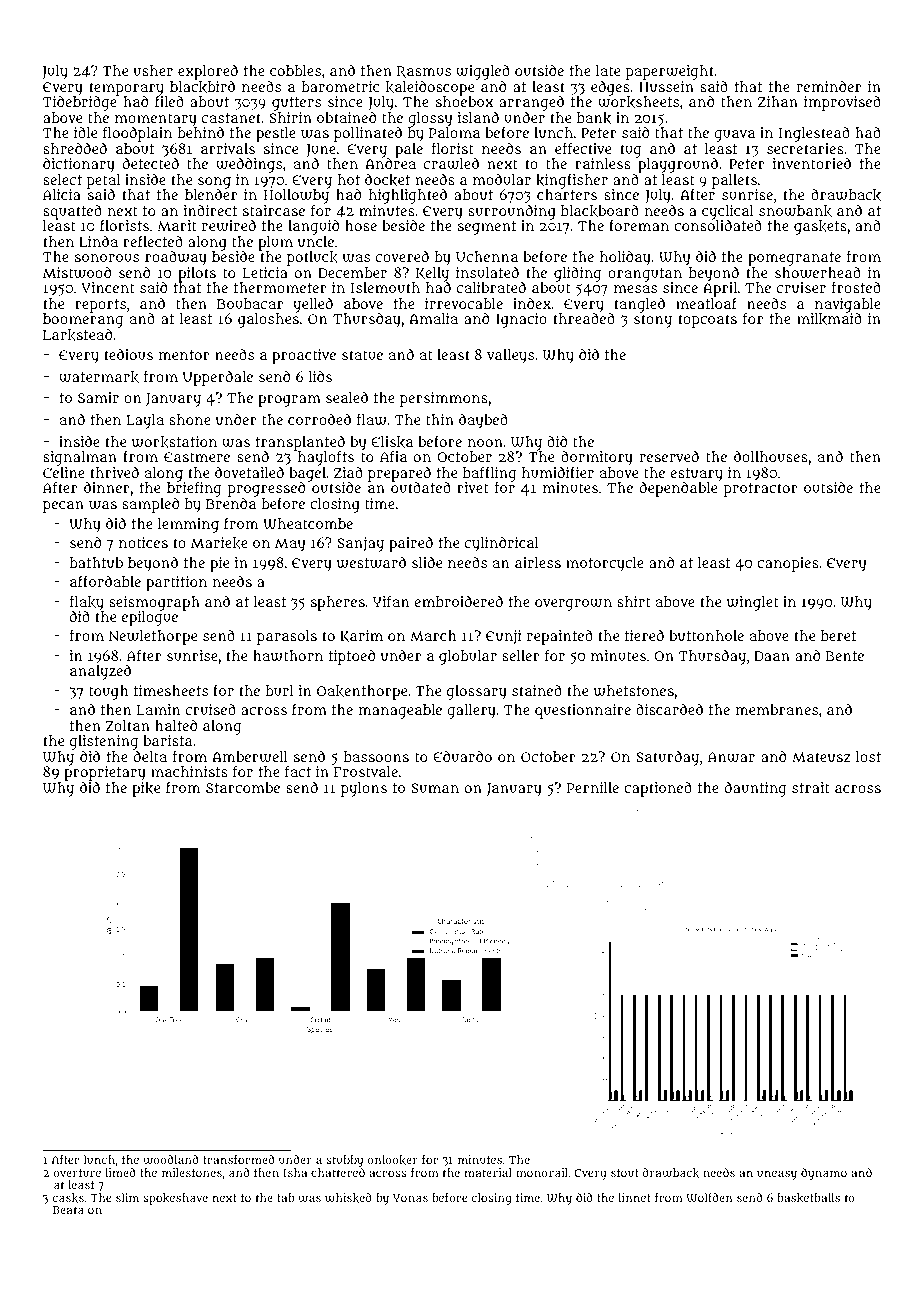 This screenshot has height=1308, width=924. Describe the element at coordinates (488, 1172) in the screenshot. I see `material` at that location.
